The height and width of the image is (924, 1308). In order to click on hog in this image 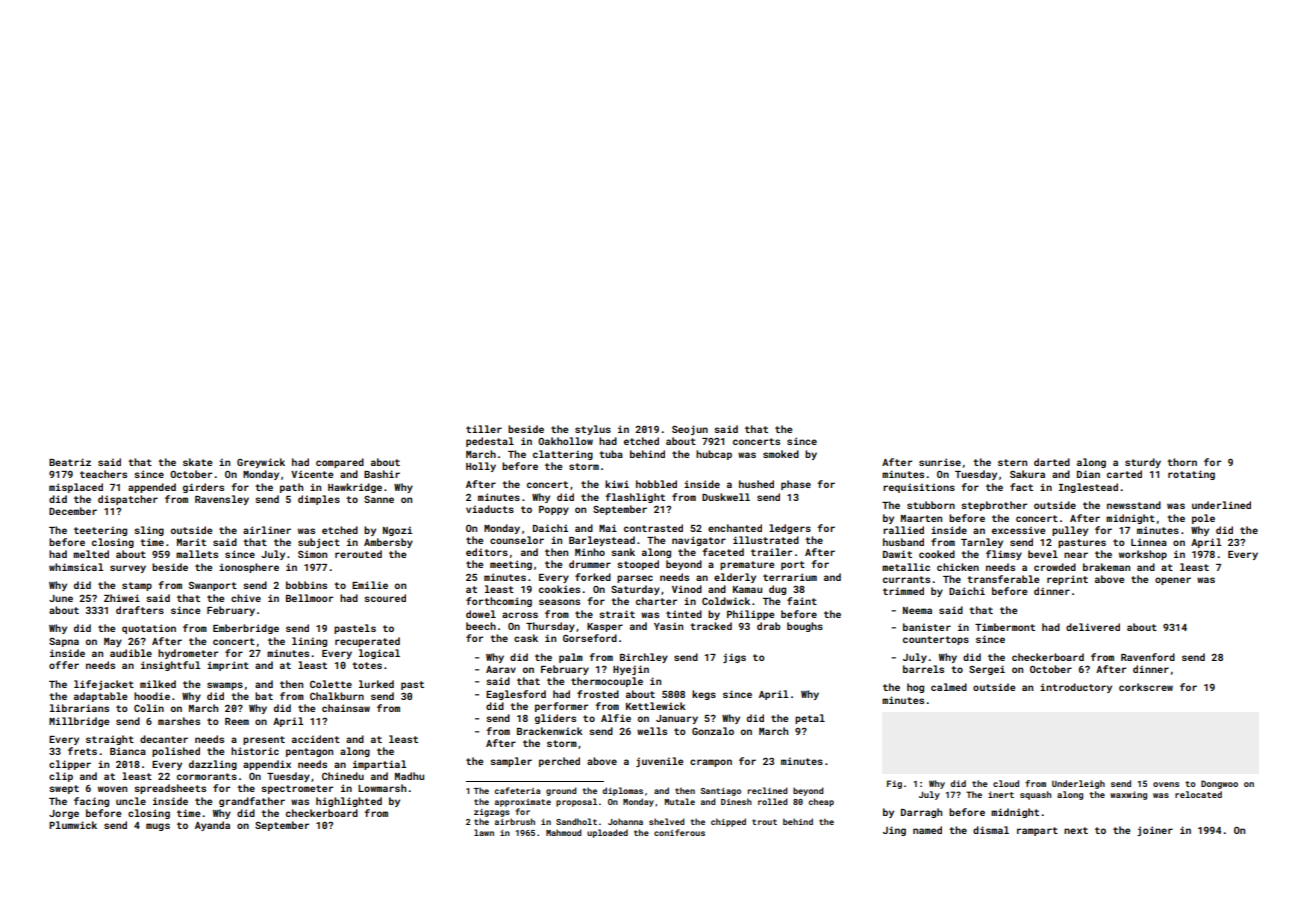, I will do `click(915, 688)`.
